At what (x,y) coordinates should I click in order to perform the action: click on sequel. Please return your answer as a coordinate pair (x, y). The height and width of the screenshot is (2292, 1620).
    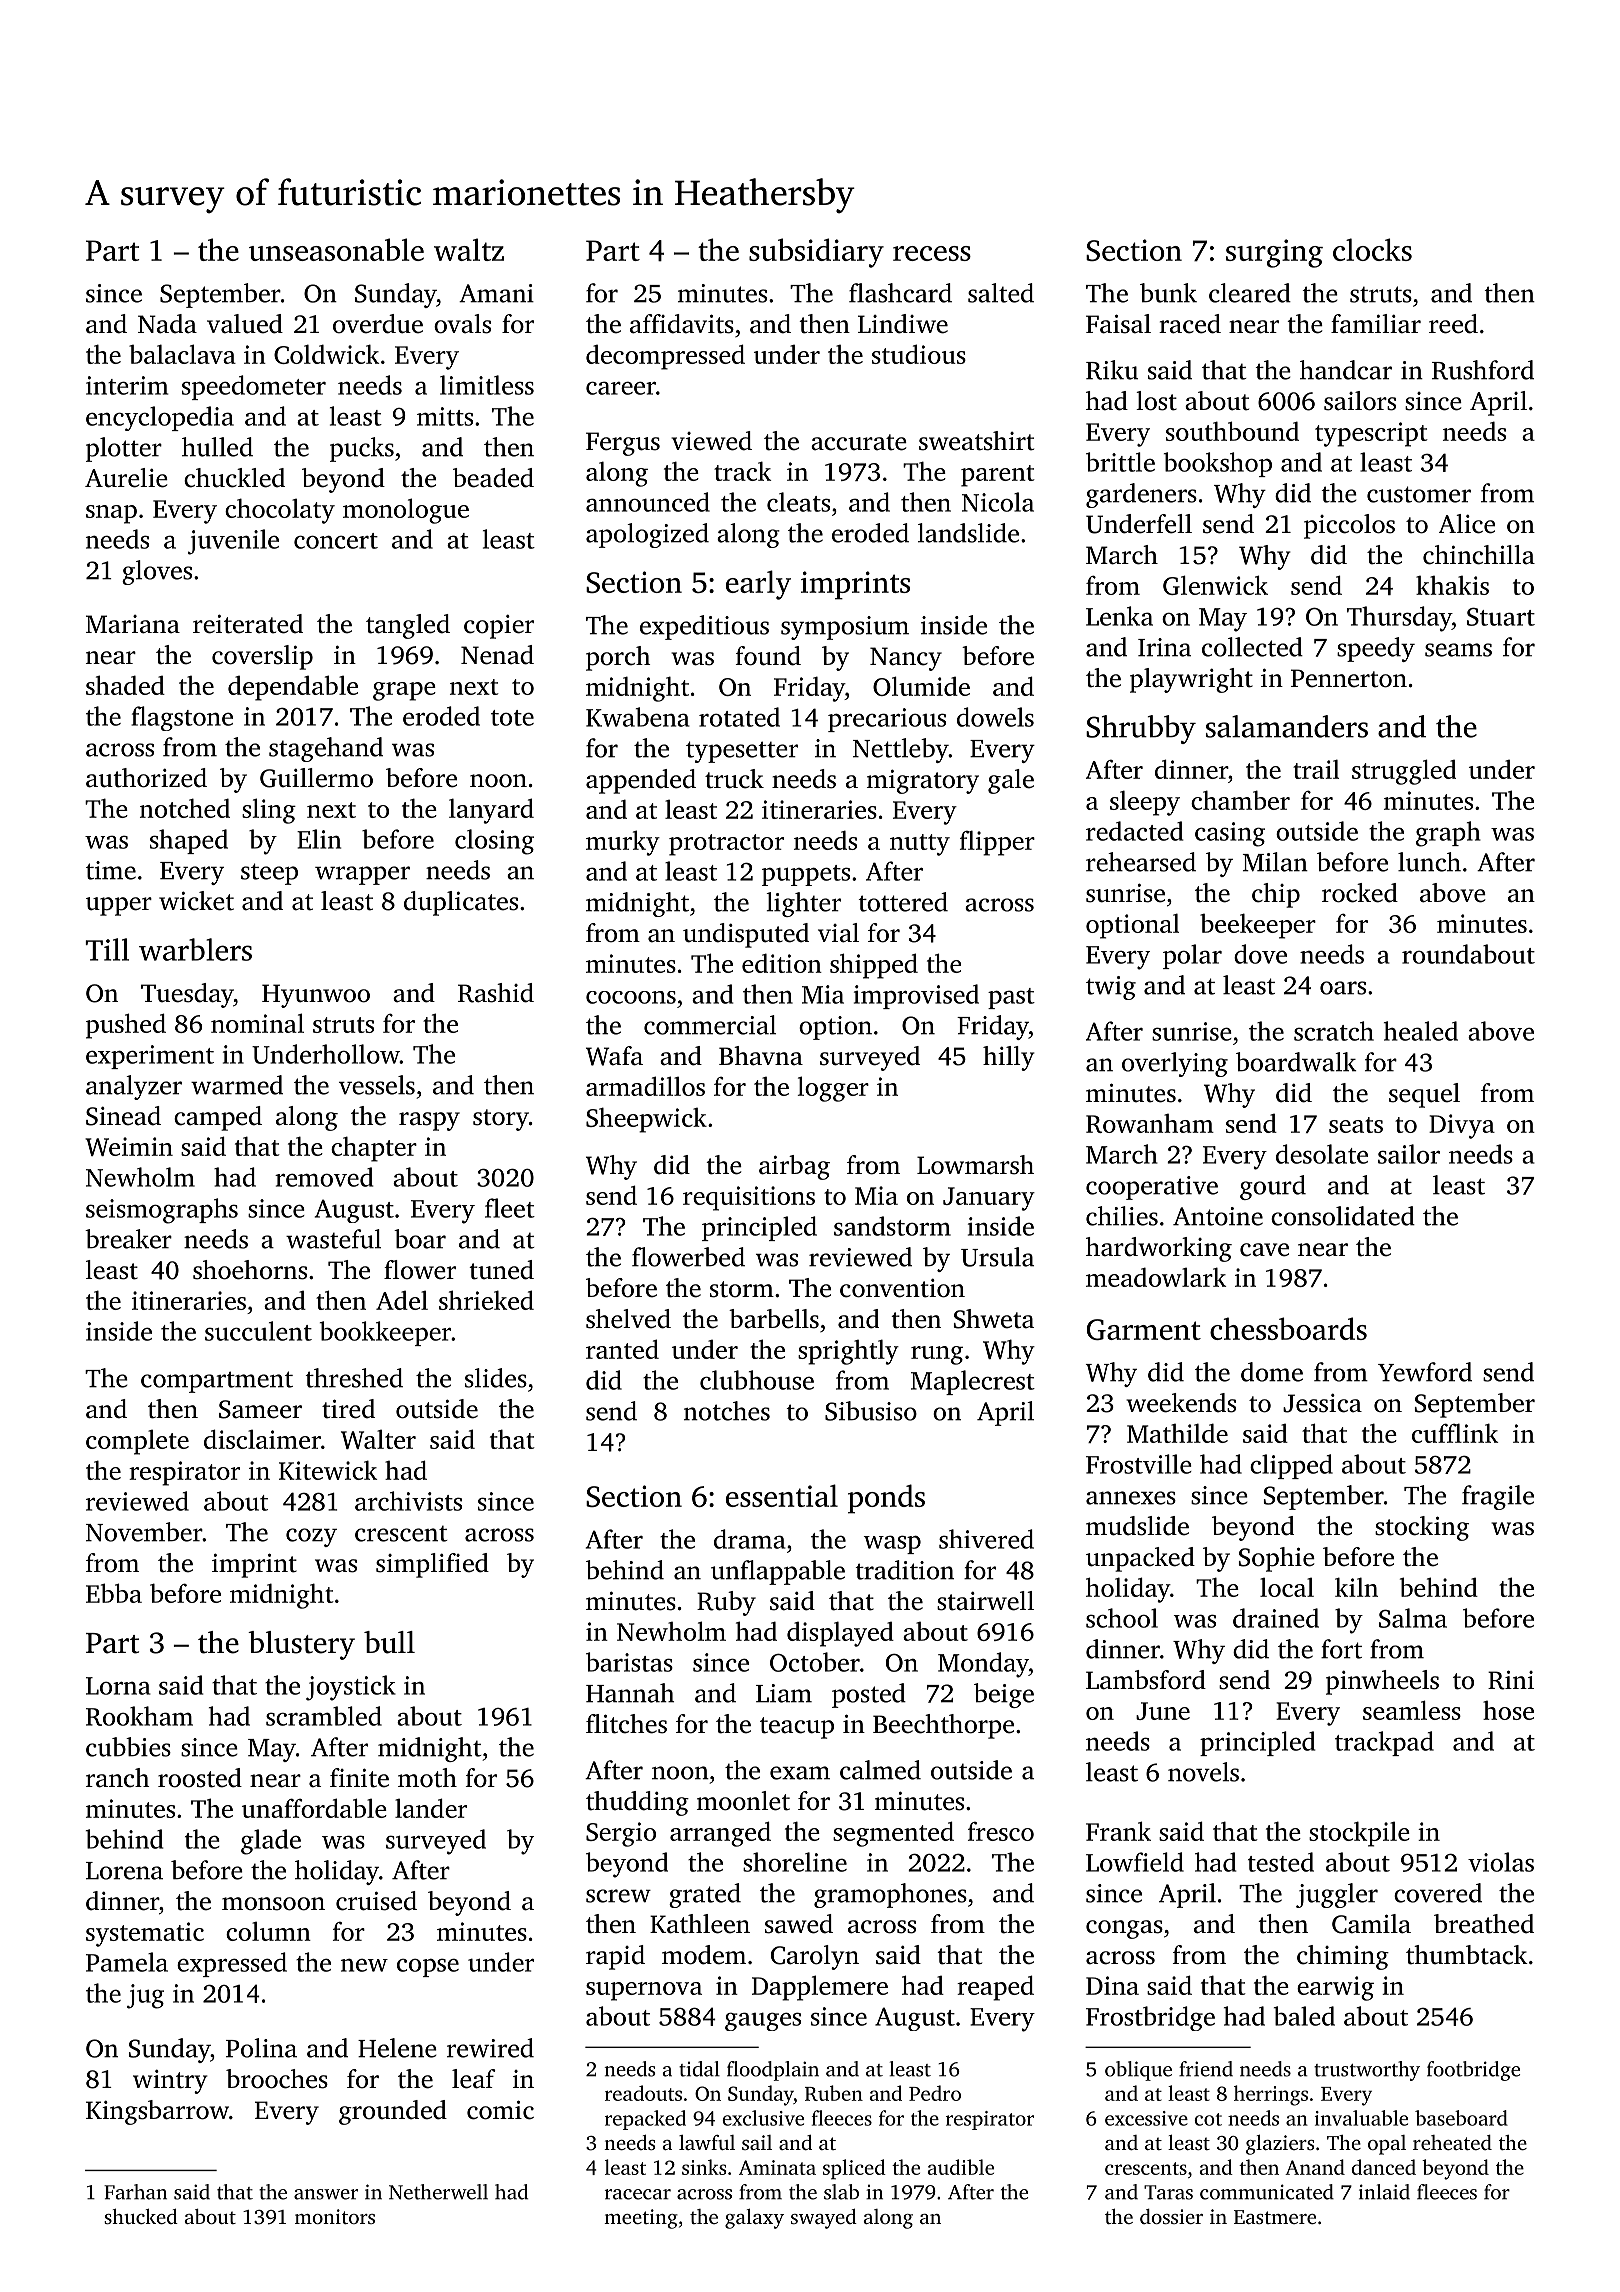
    Looking at the image, I should click on (1424, 1095).
